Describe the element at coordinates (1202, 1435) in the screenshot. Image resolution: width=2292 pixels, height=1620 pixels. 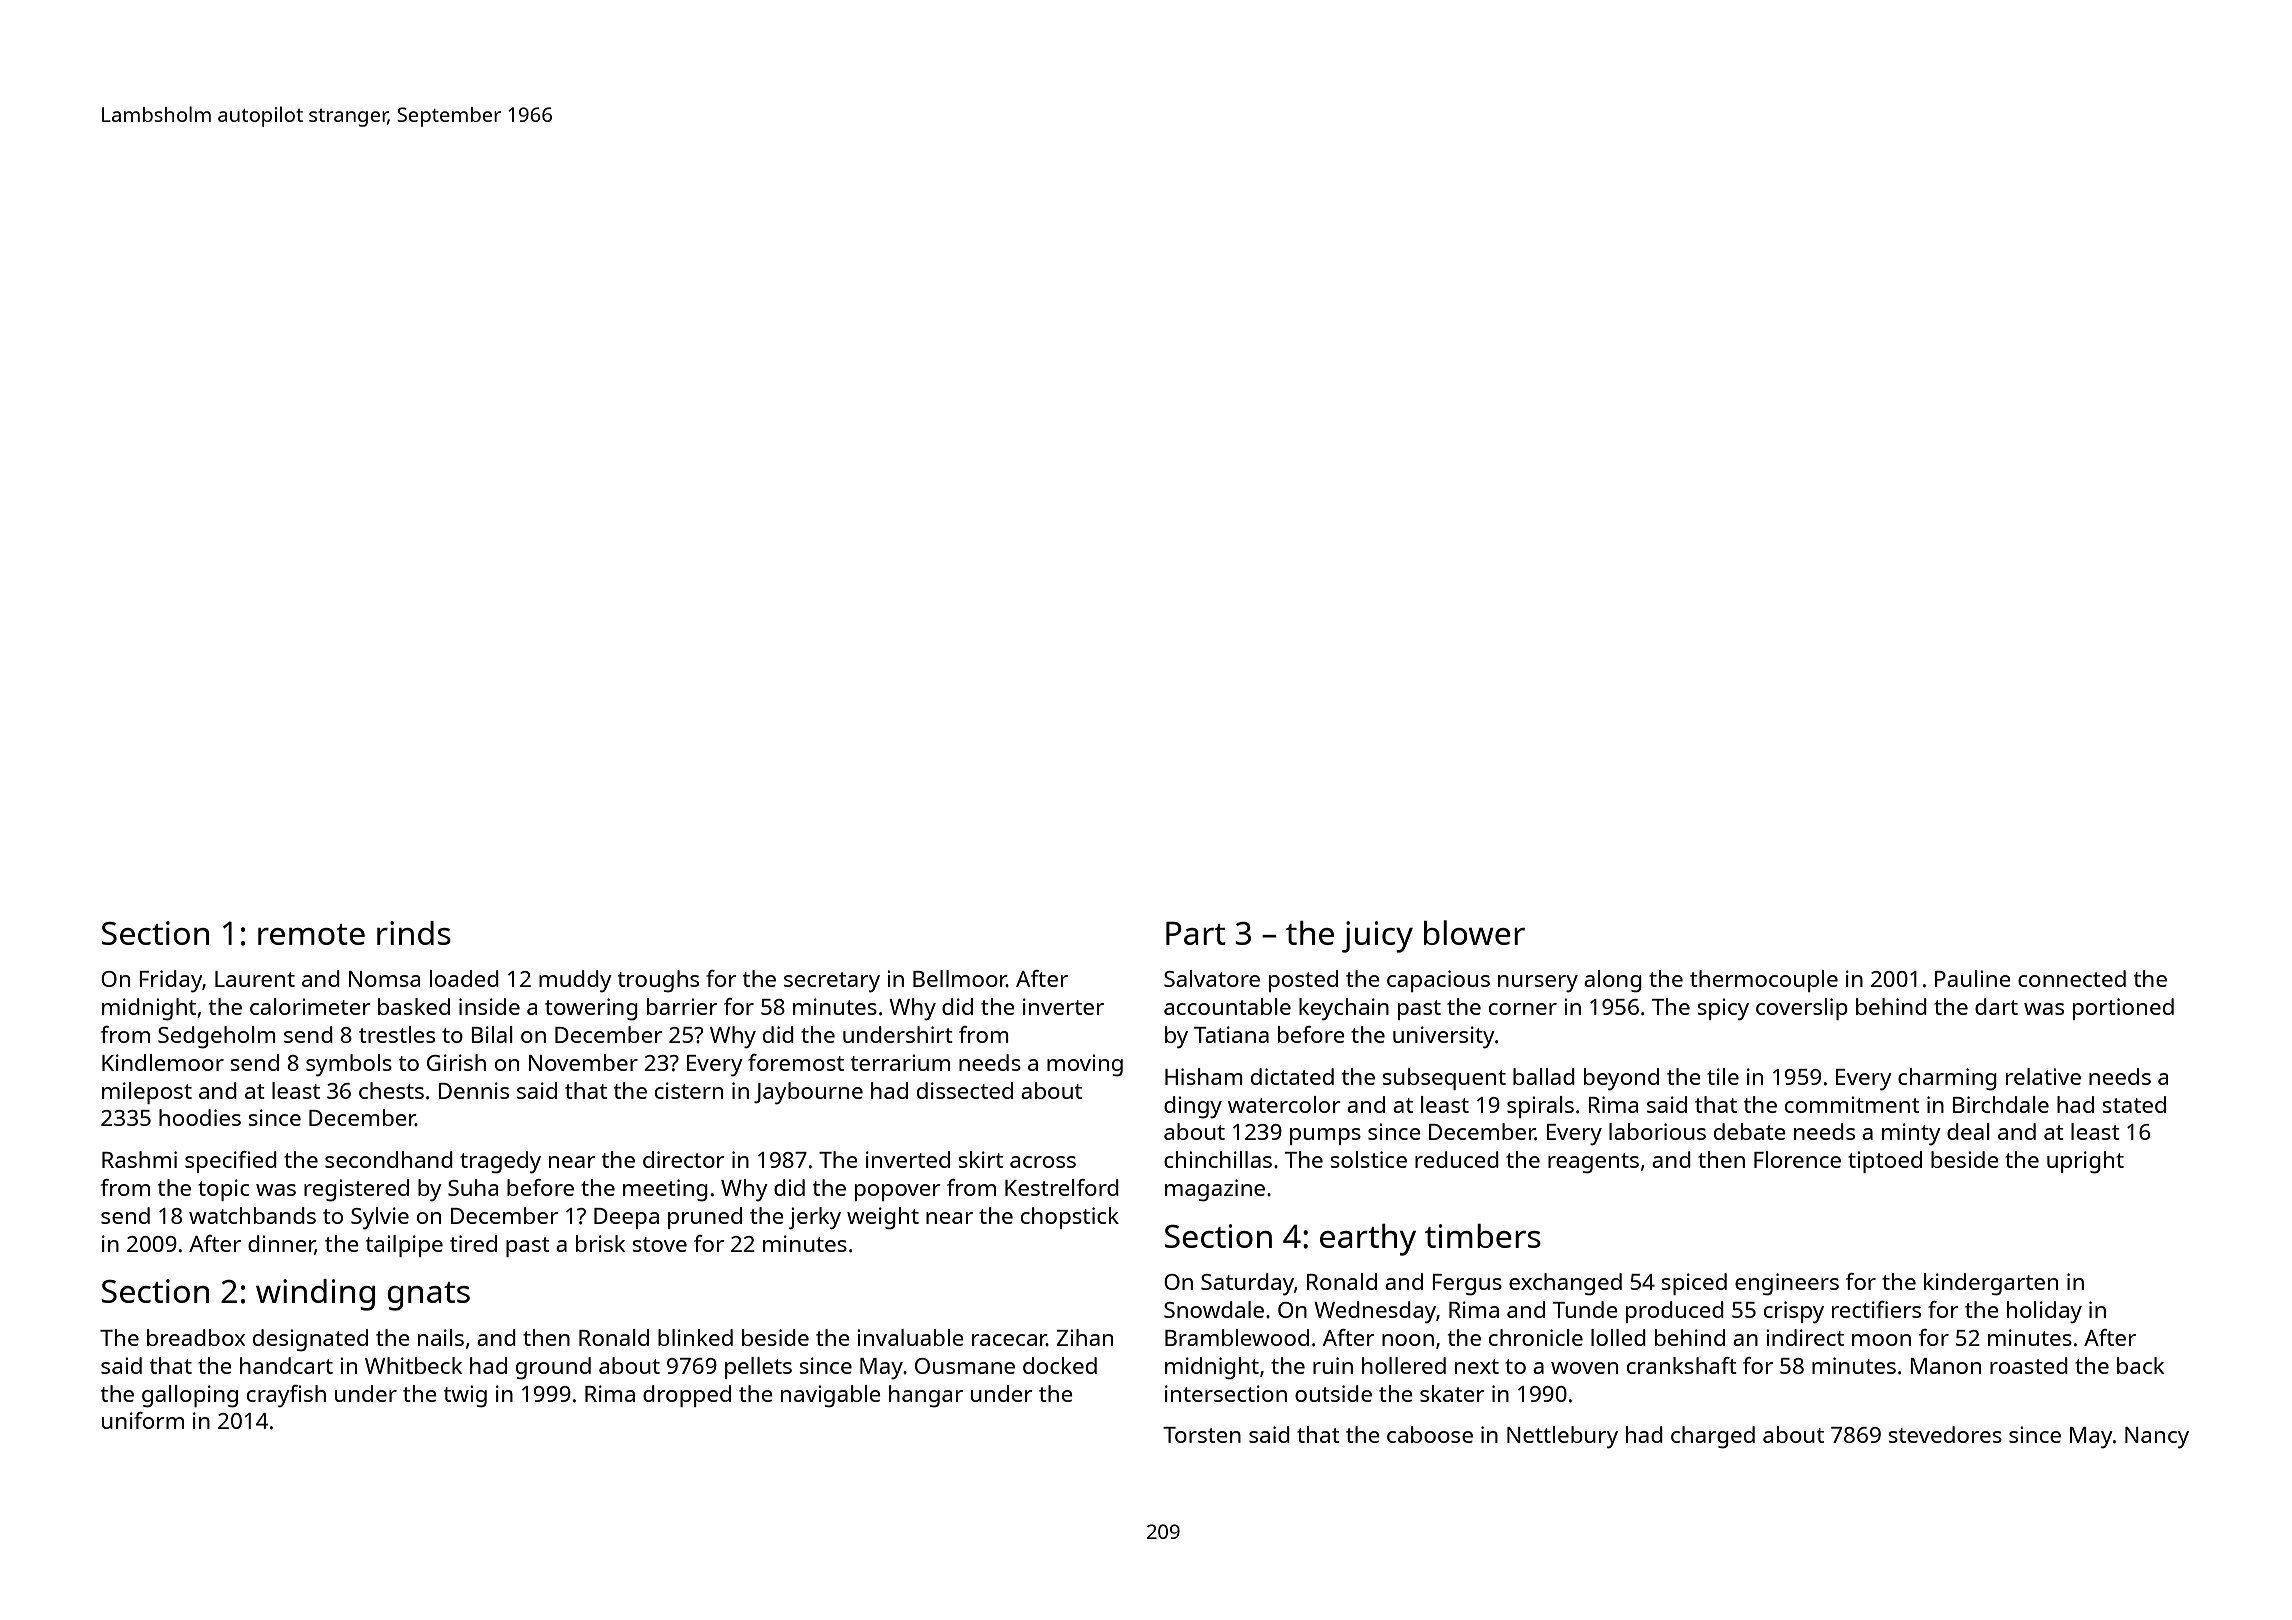
I see `Torsten` at that location.
